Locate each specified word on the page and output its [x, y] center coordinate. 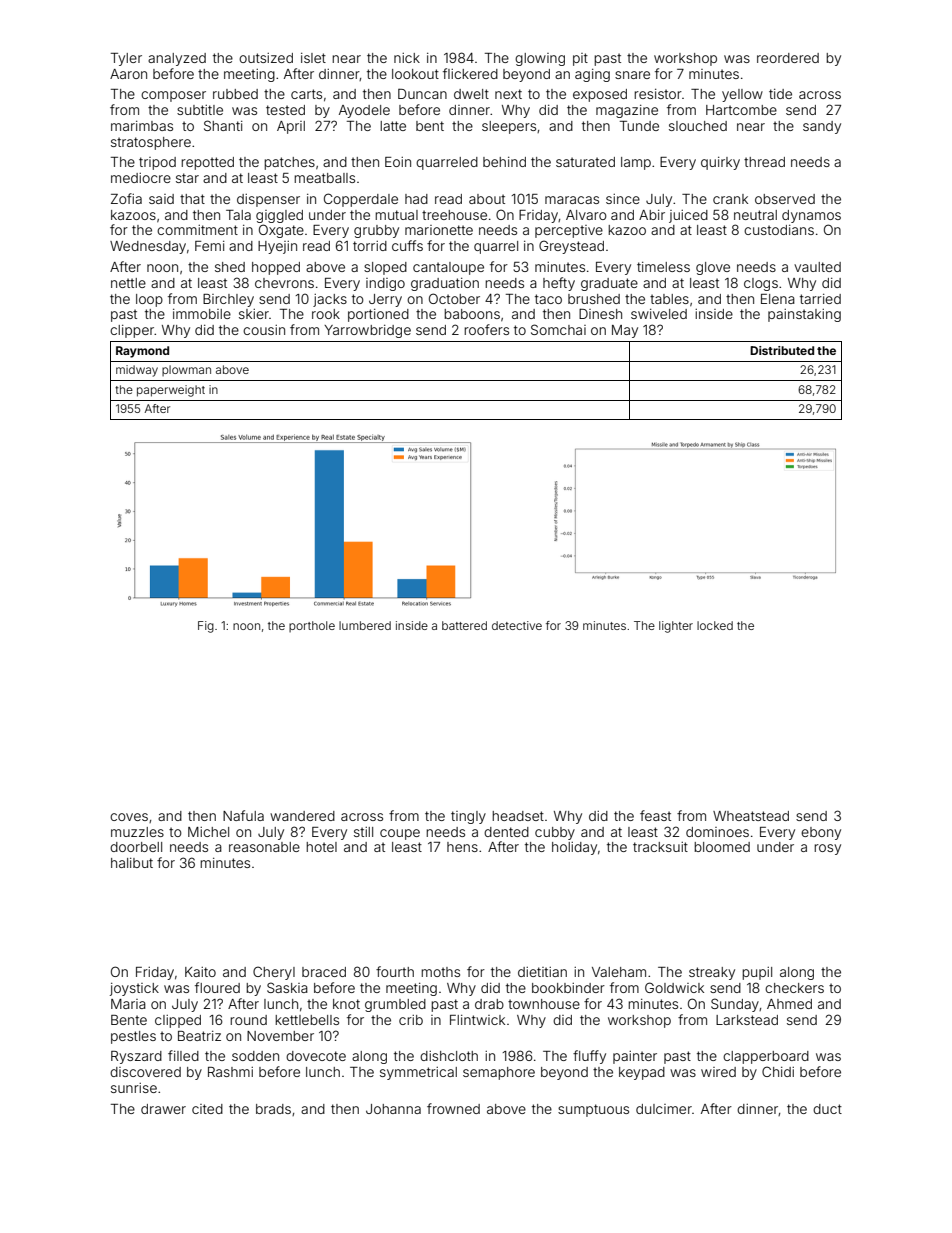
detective [517, 625]
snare [632, 75]
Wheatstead [751, 816]
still [363, 832]
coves [129, 817]
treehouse [454, 215]
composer [173, 96]
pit [580, 59]
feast [655, 815]
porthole [312, 626]
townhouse [544, 1004]
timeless [663, 267]
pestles [133, 1037]
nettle [128, 283]
